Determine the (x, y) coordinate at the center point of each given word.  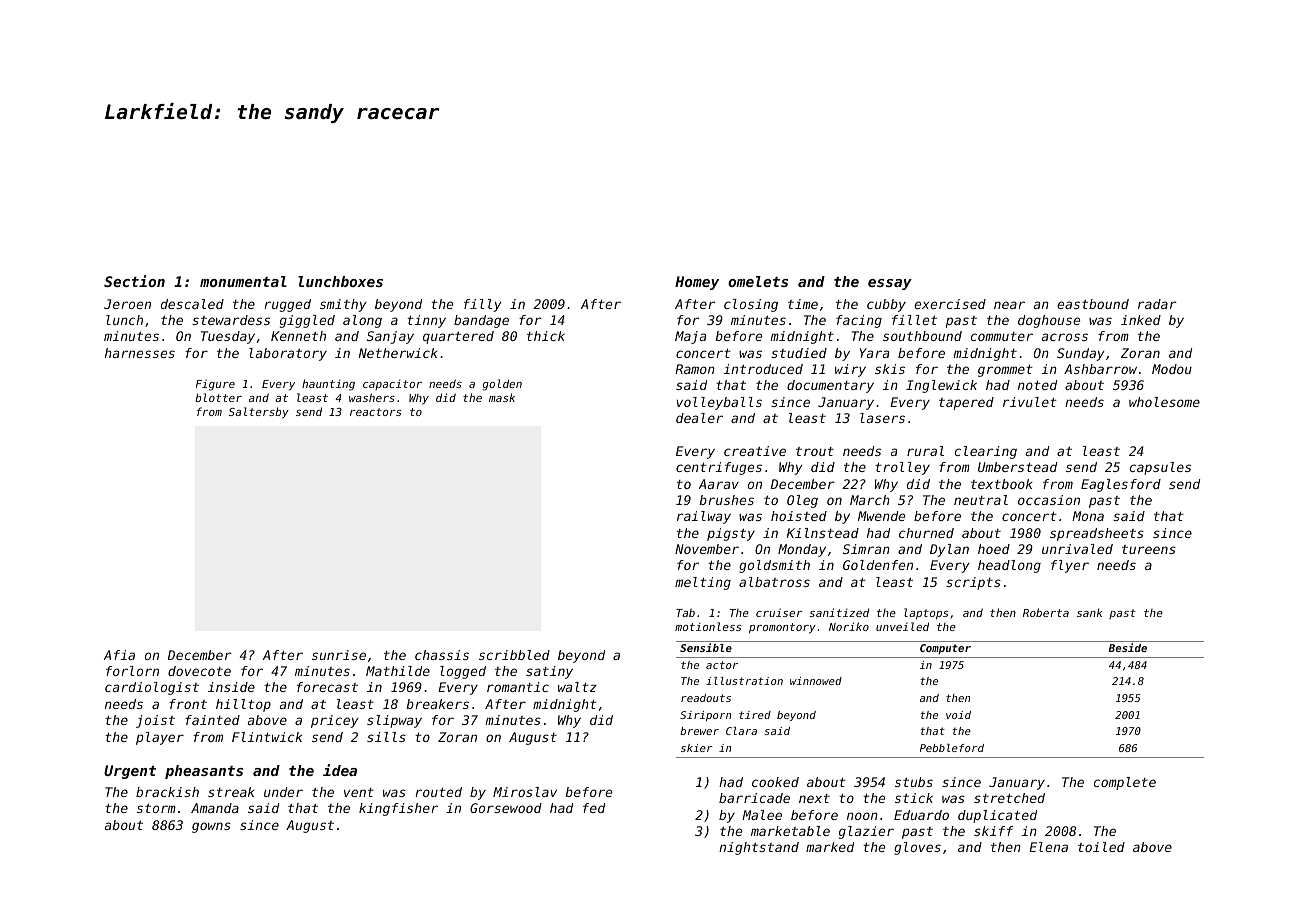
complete (1125, 783)
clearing (986, 452)
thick (546, 336)
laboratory (288, 354)
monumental (243, 281)
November (707, 549)
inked (1141, 320)
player (160, 738)
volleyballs (719, 403)
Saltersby (259, 413)
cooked (775, 782)
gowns (211, 827)
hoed (994, 549)
